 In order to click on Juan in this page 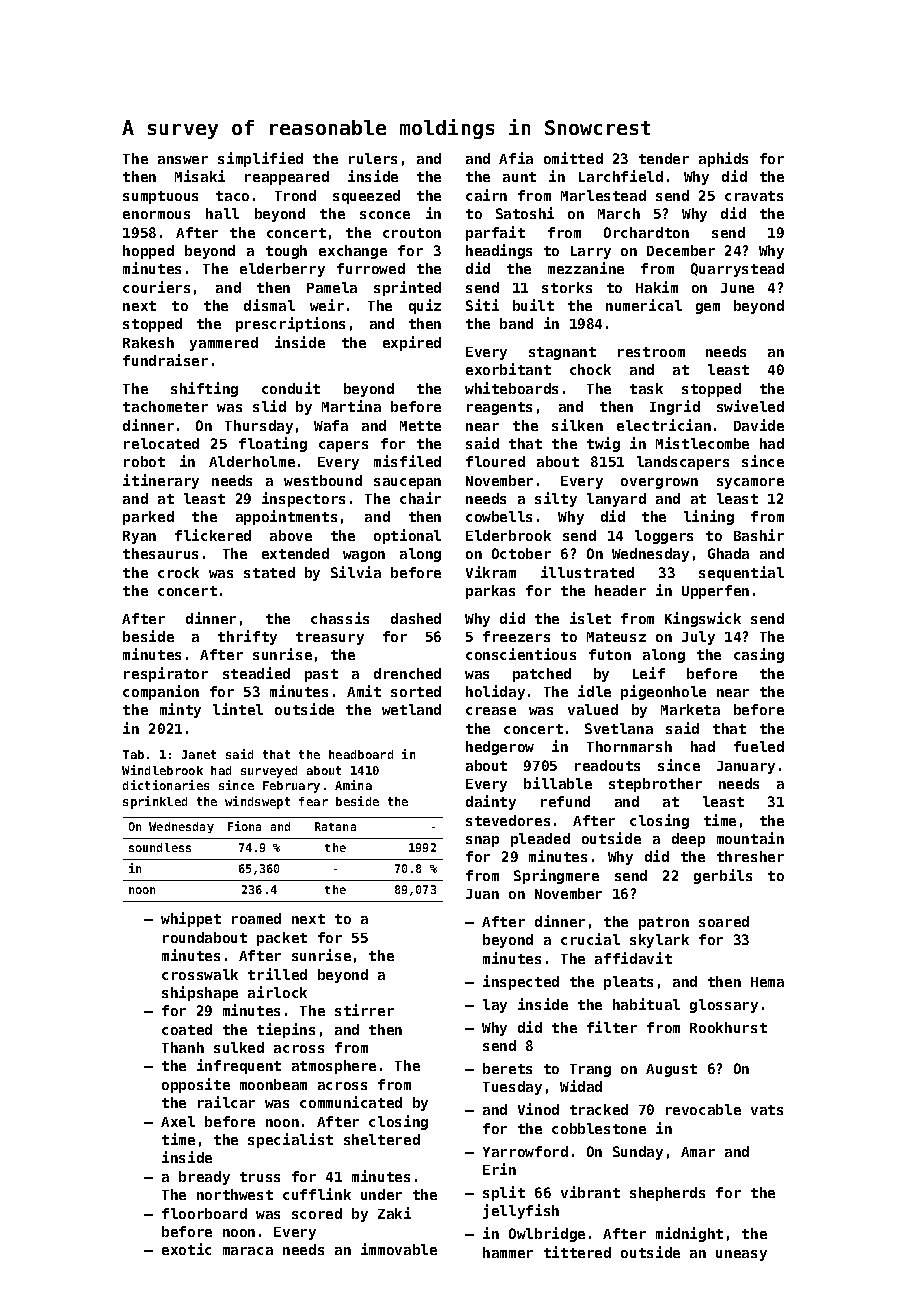, I will do `click(482, 894)`.
